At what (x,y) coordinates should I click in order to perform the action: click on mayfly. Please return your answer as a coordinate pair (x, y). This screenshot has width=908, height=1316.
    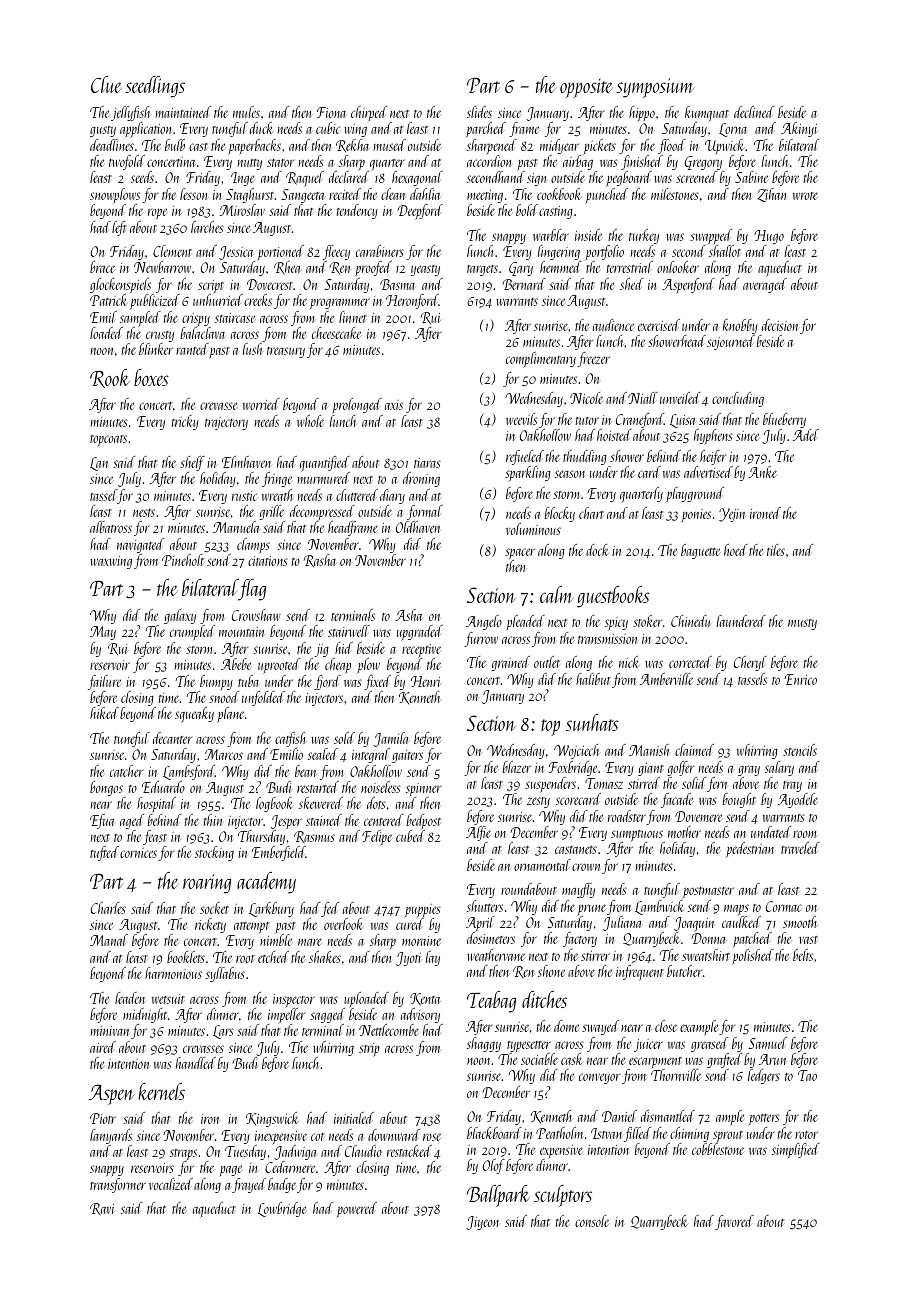
    Looking at the image, I should click on (578, 890).
